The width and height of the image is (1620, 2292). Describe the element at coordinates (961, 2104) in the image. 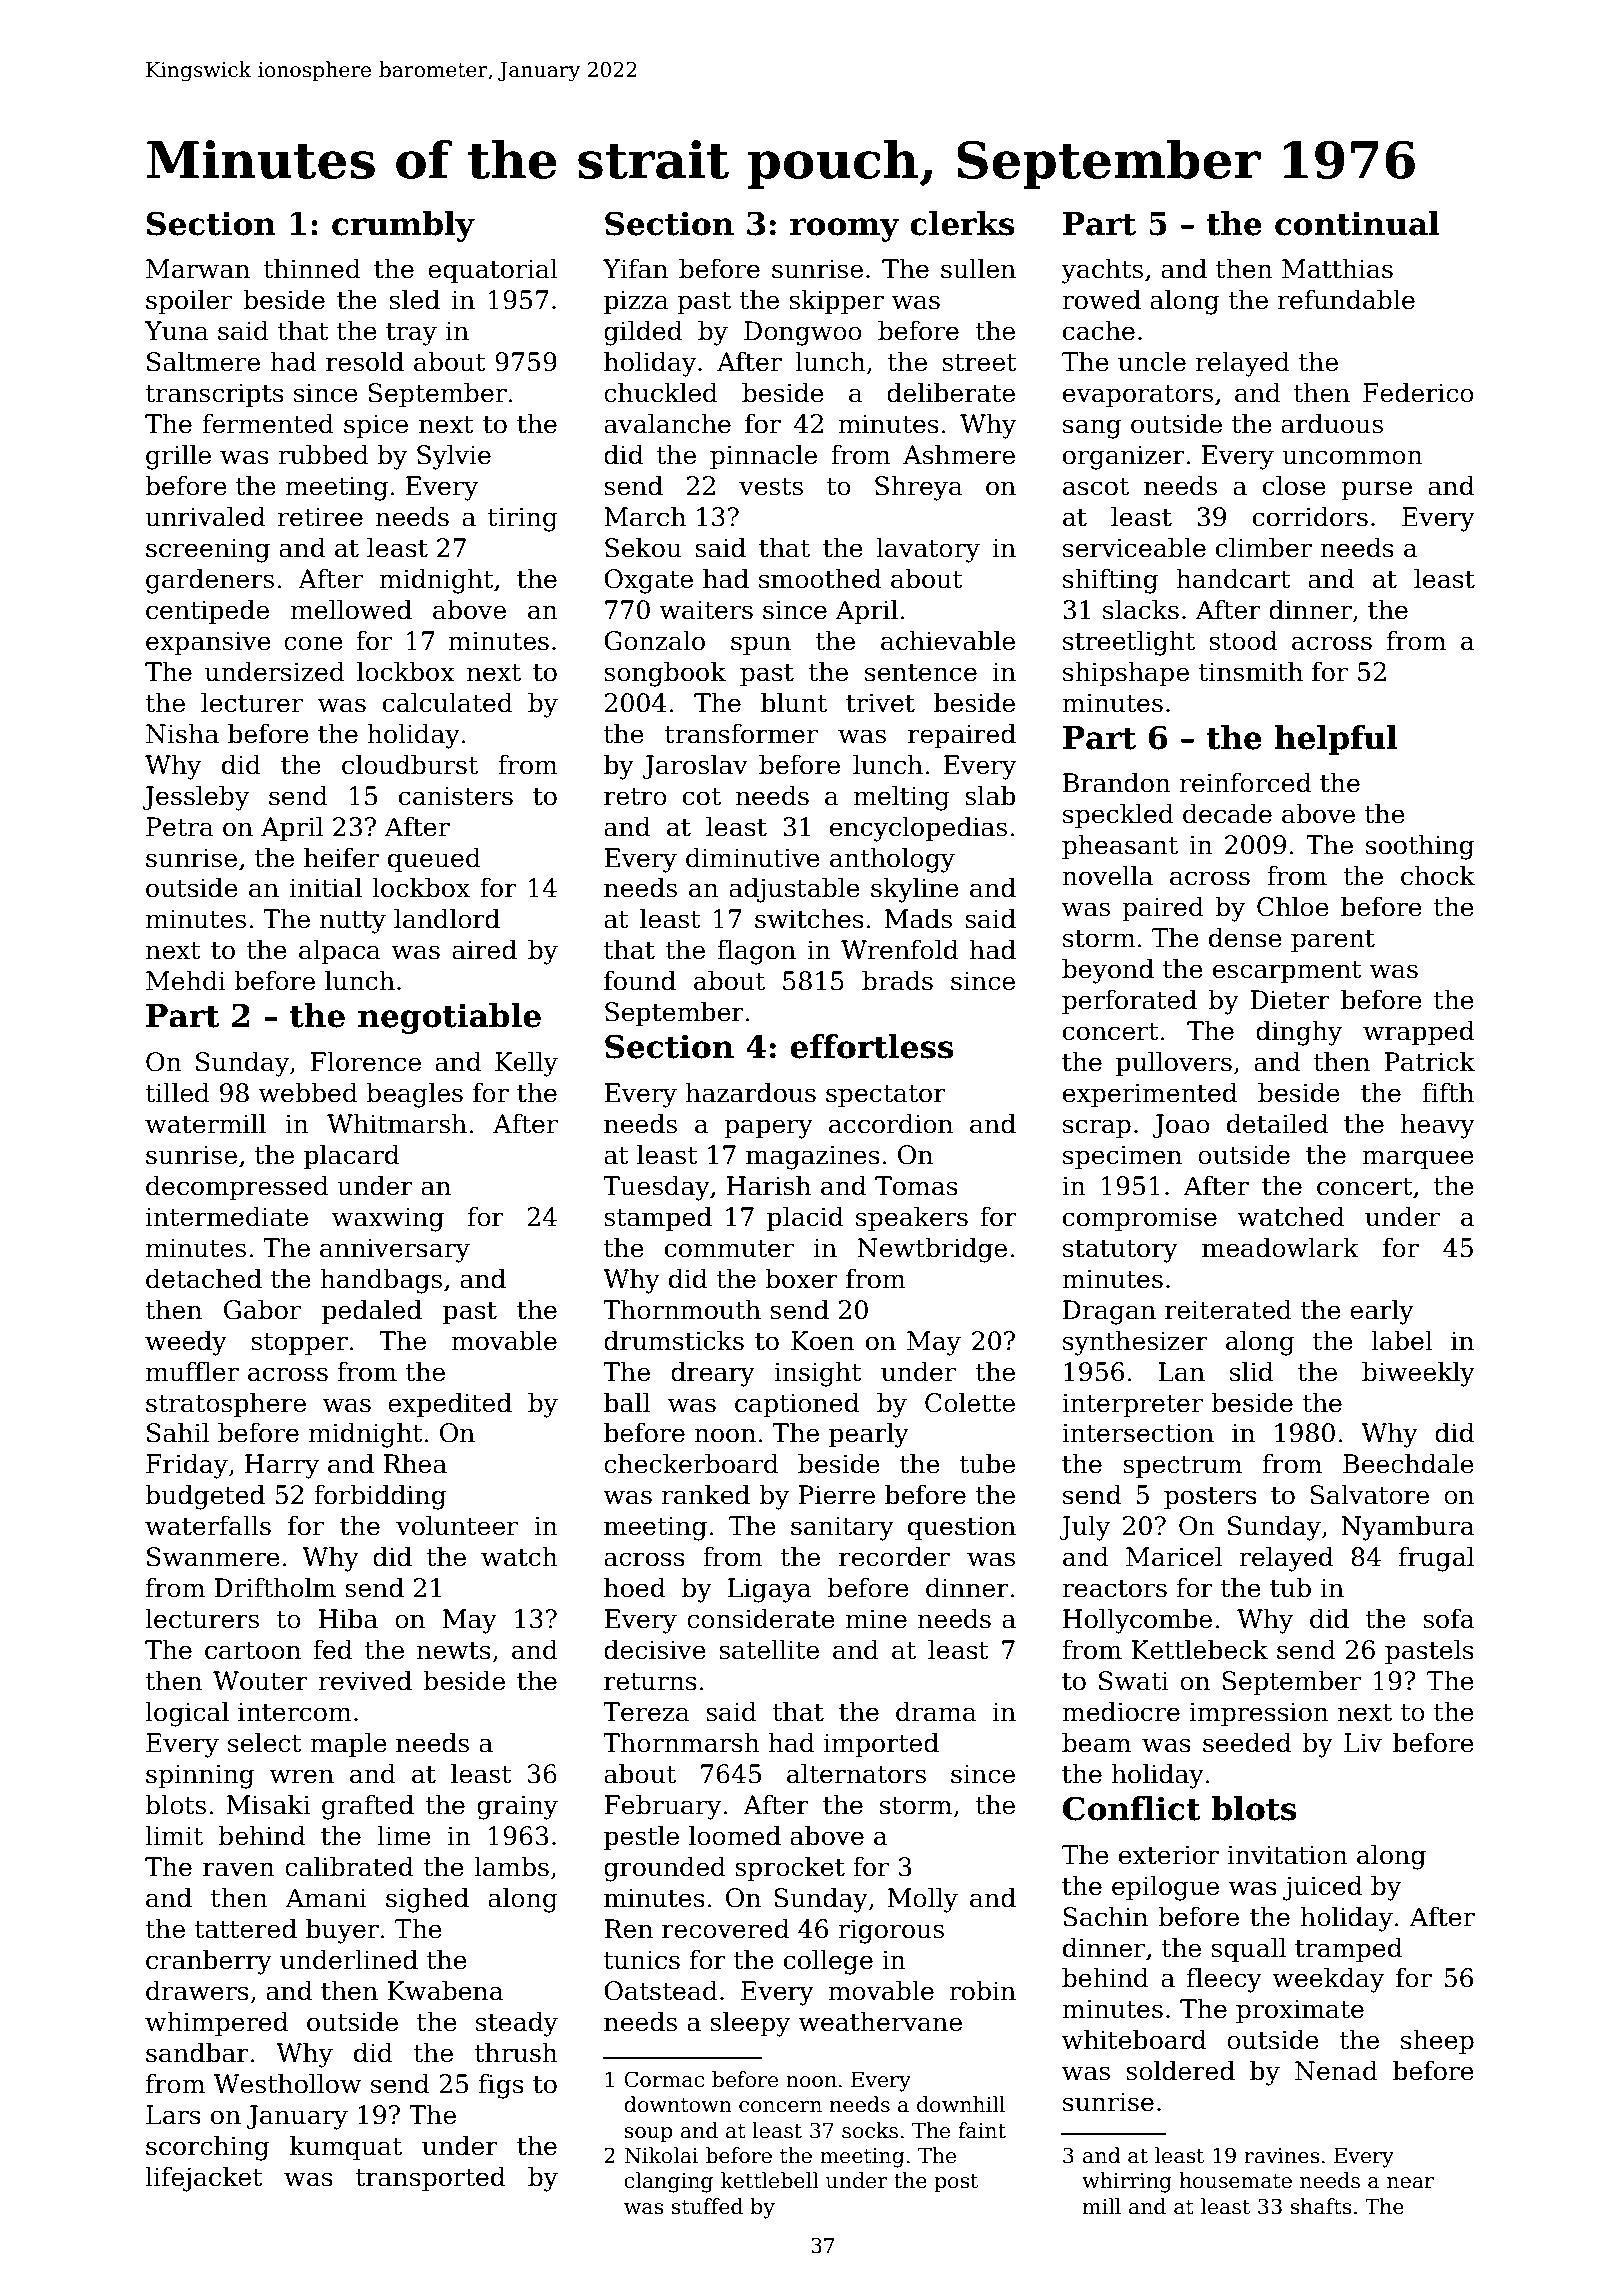

I see `downhill` at that location.
